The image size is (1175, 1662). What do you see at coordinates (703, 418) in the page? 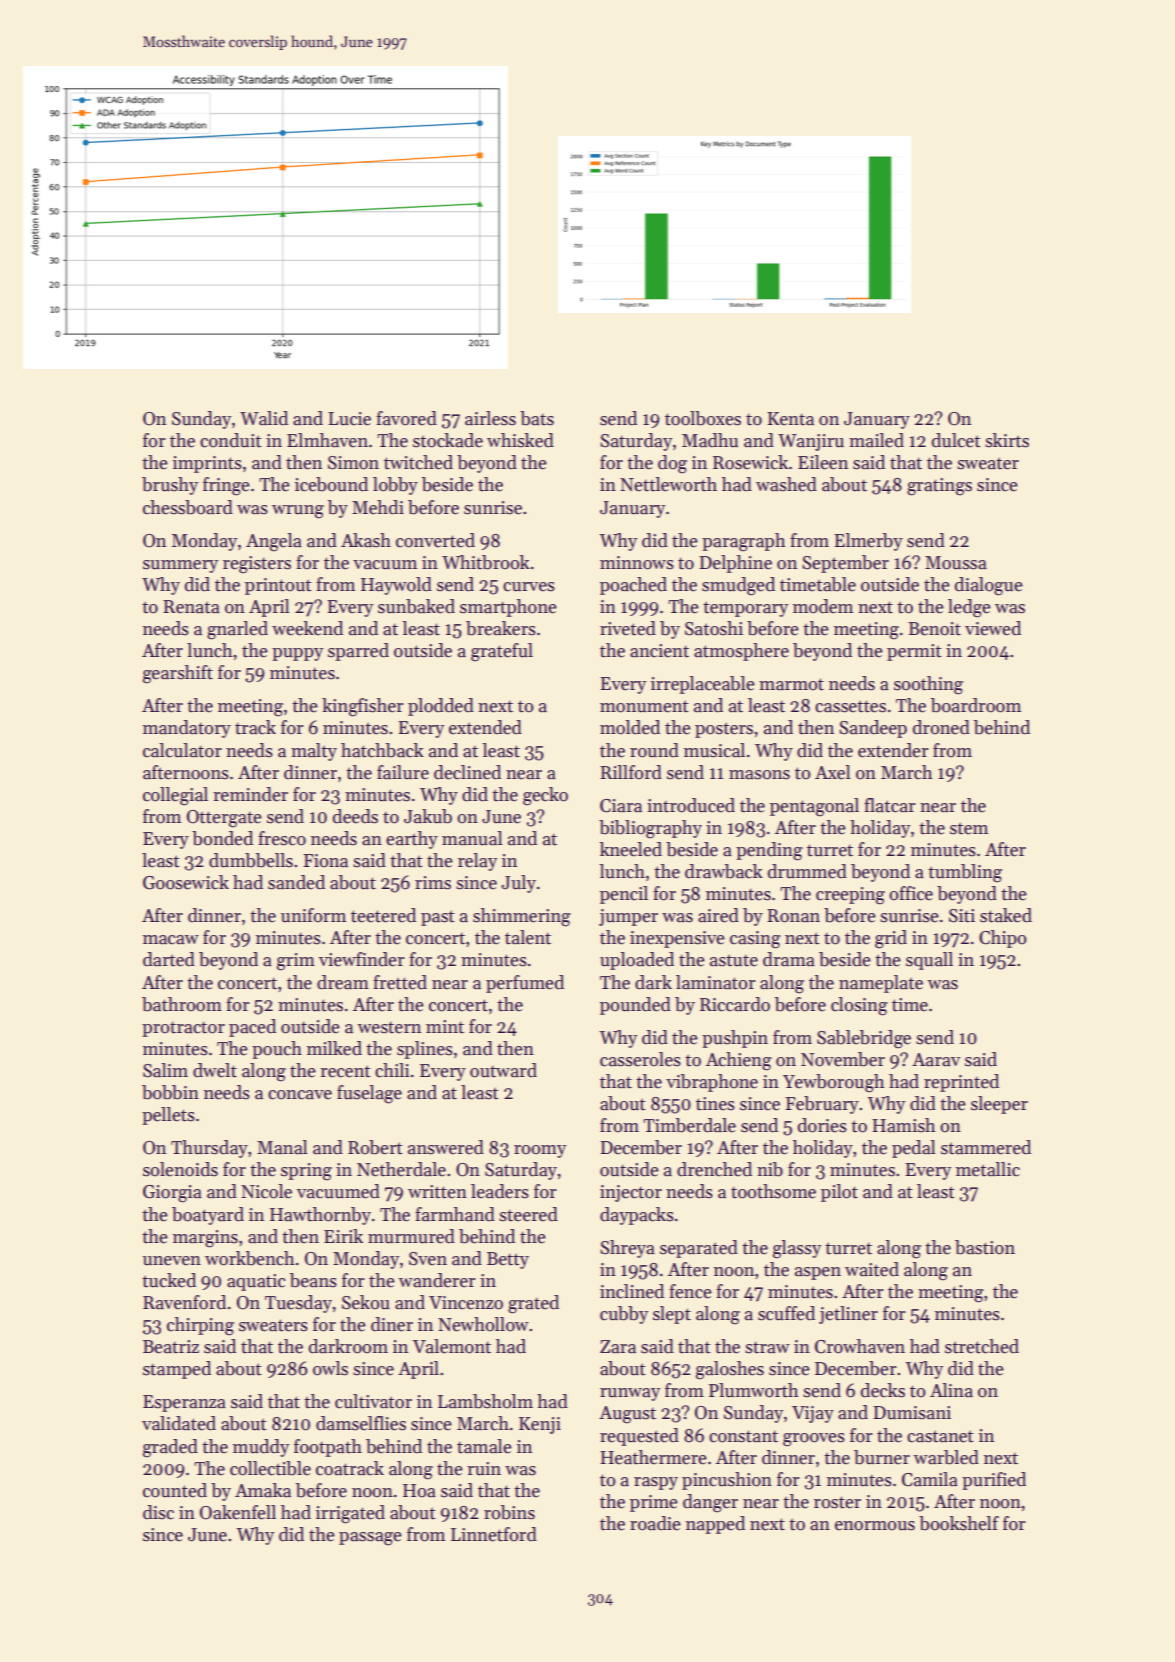
I see `toolboxes` at bounding box center [703, 418].
